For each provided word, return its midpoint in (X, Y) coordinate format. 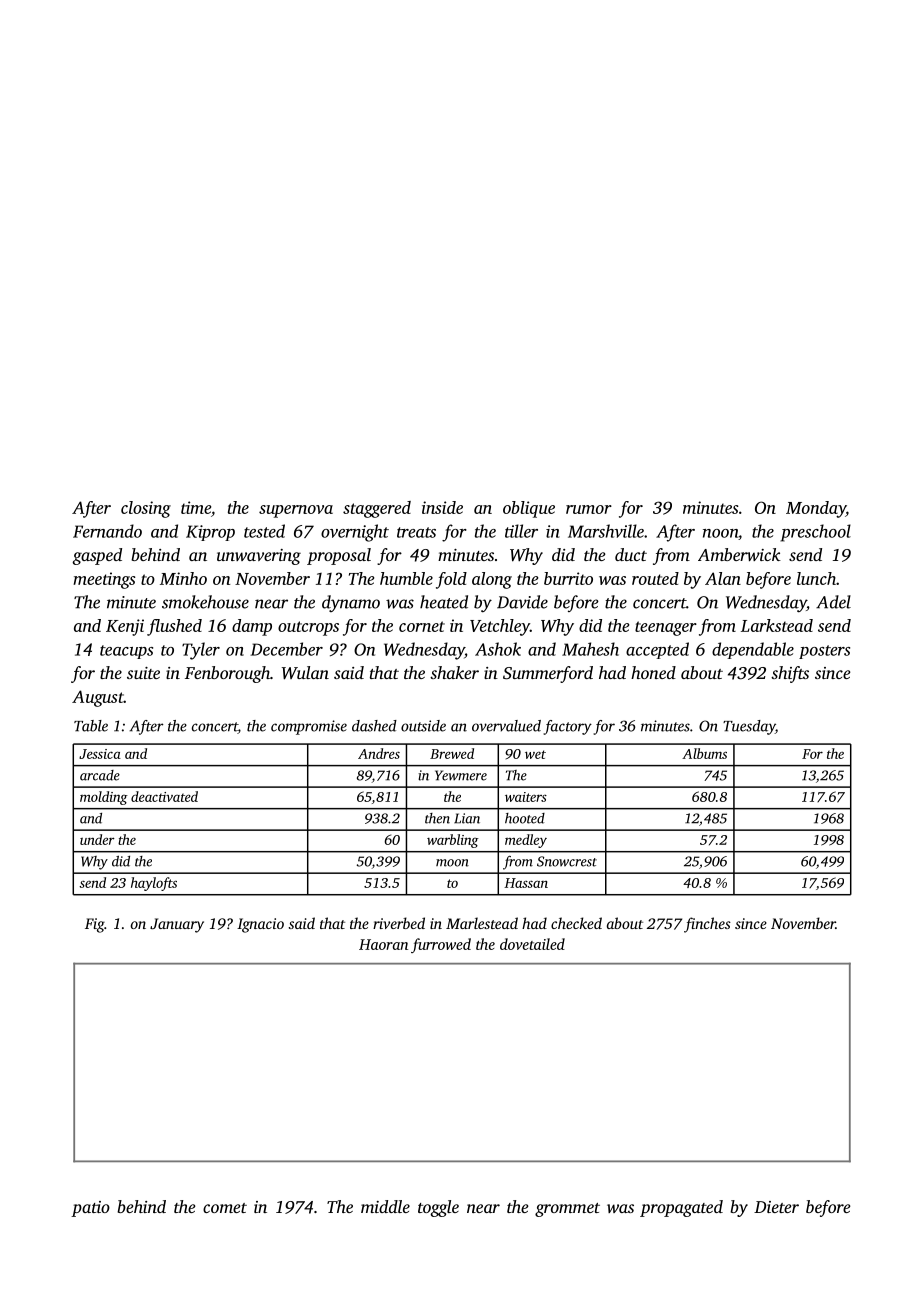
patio (90, 1209)
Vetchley (500, 627)
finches (707, 925)
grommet (567, 1210)
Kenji (125, 627)
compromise (309, 727)
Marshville (606, 531)
